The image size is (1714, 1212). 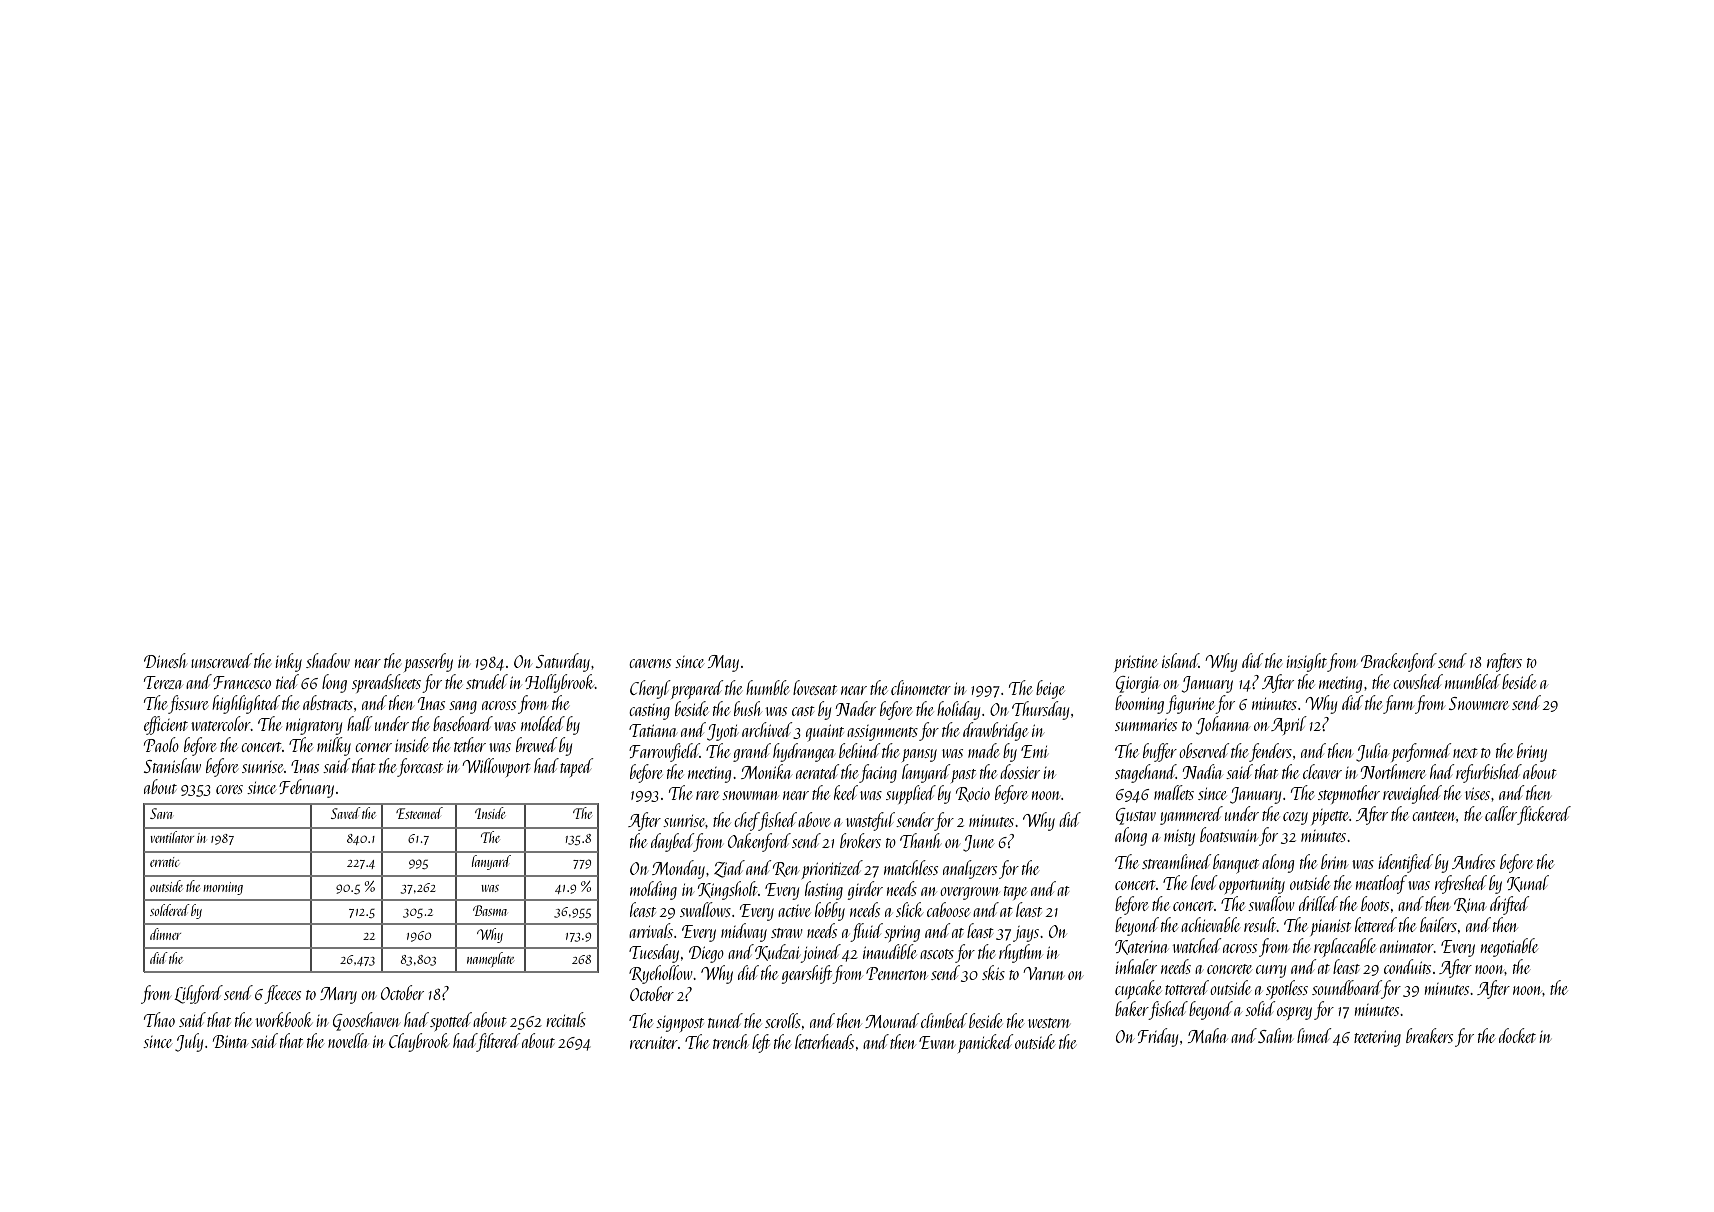 What do you see at coordinates (909, 909) in the page?
I see `slick` at bounding box center [909, 909].
